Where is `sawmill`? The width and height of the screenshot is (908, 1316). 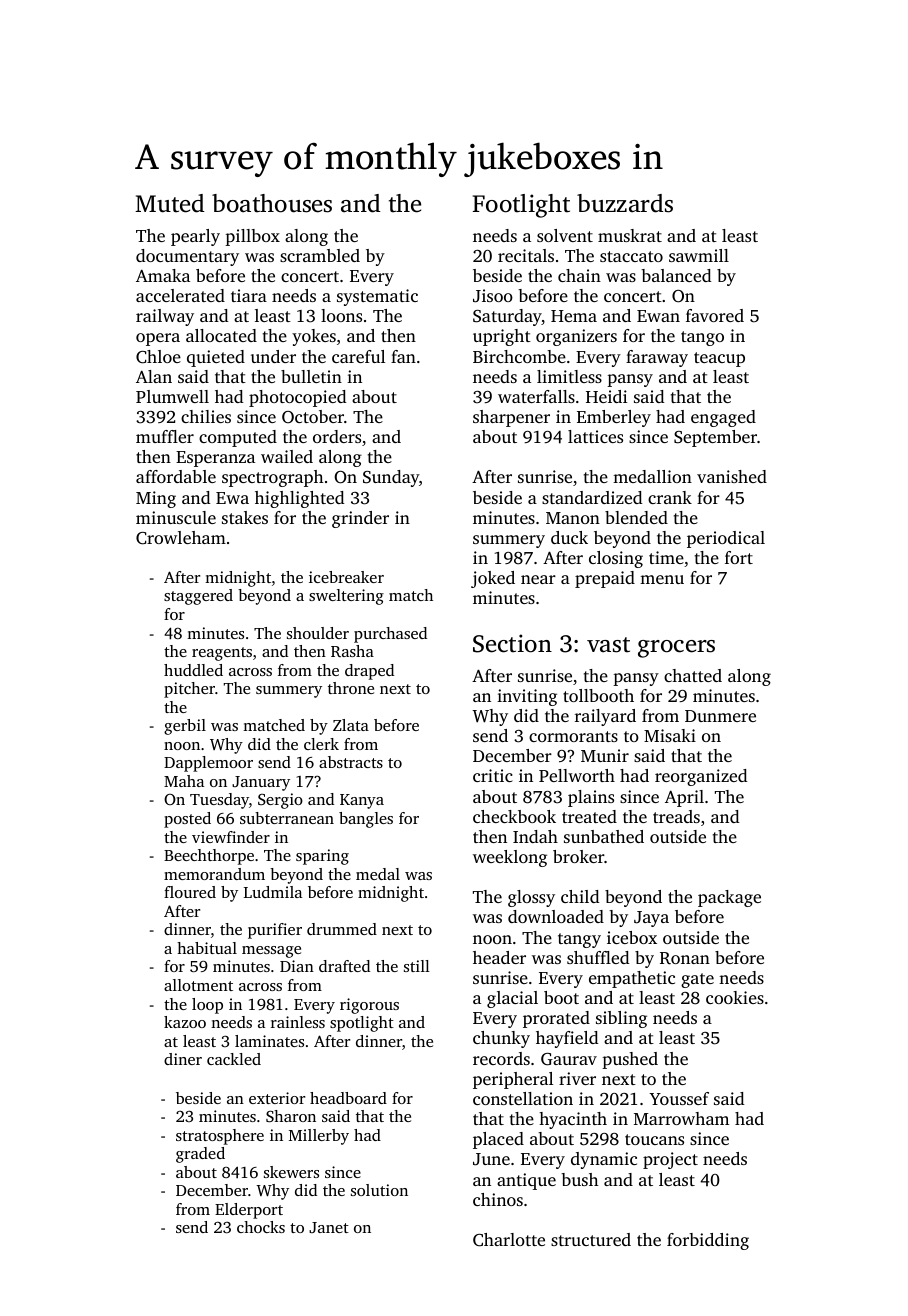
sawmill is located at coordinates (699, 255).
